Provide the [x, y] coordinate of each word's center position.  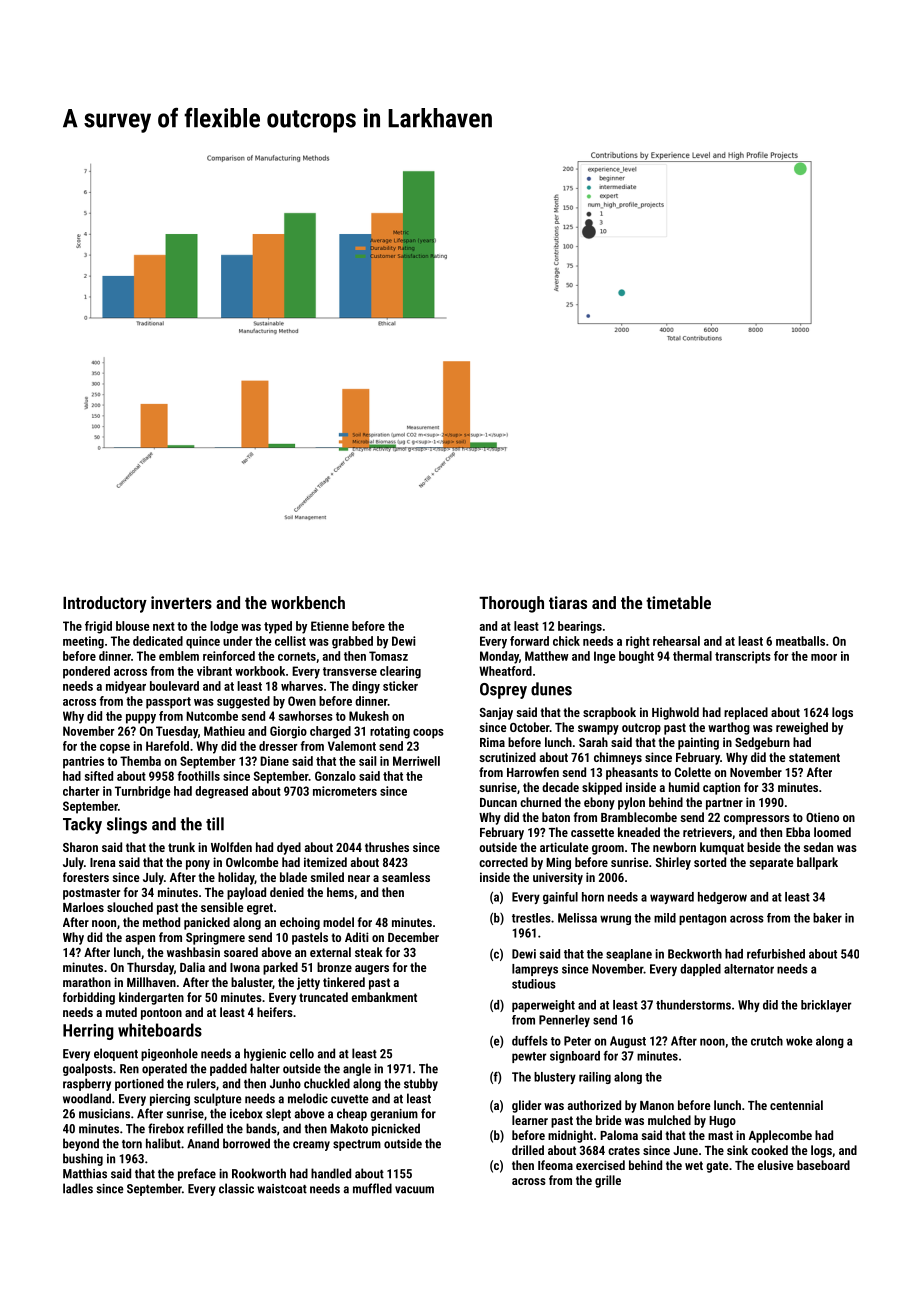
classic [236, 1188]
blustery [555, 1078]
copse [115, 749]
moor [824, 657]
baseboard [823, 1165]
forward [529, 641]
